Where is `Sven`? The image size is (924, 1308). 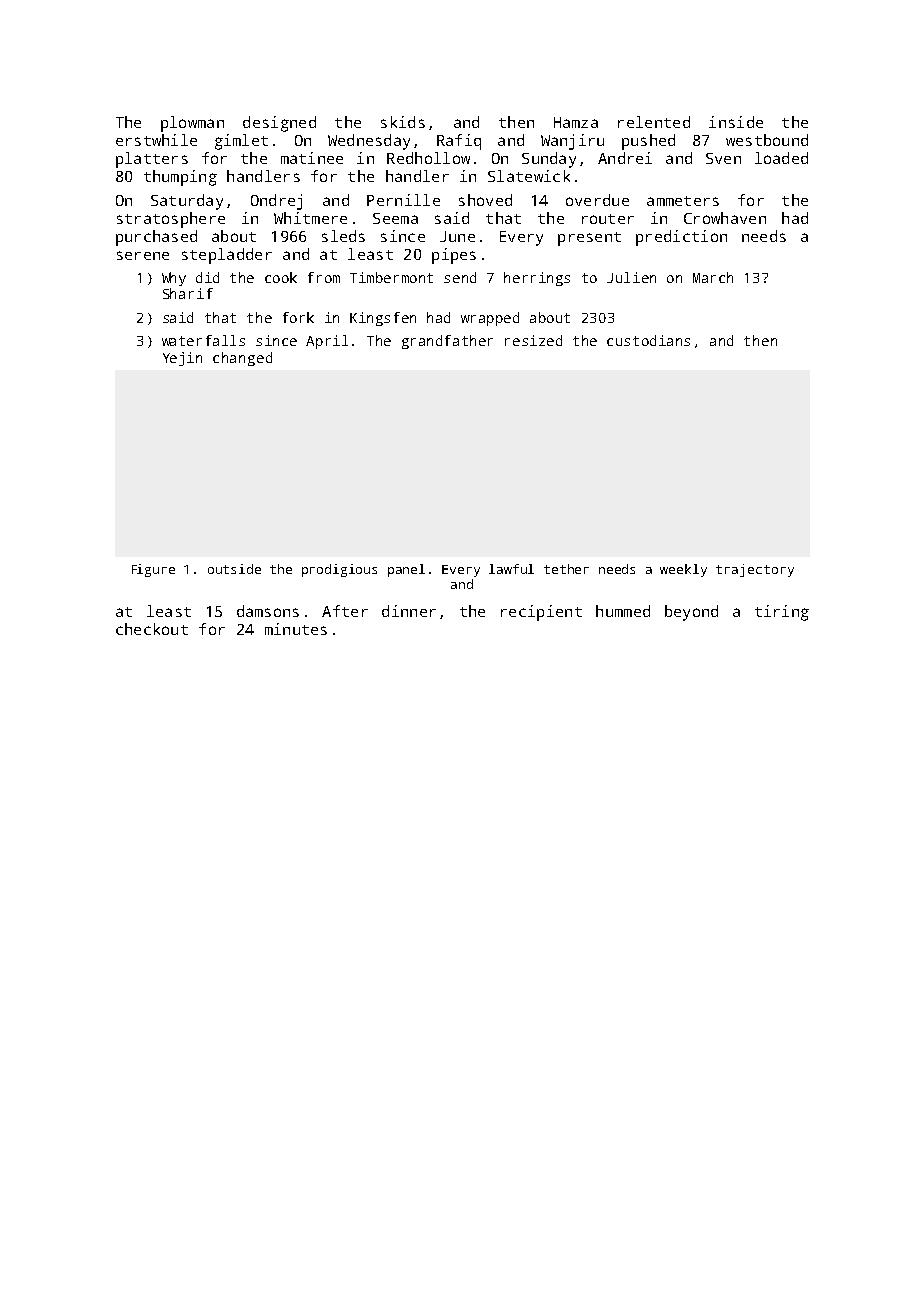
Sven is located at coordinates (723, 158).
